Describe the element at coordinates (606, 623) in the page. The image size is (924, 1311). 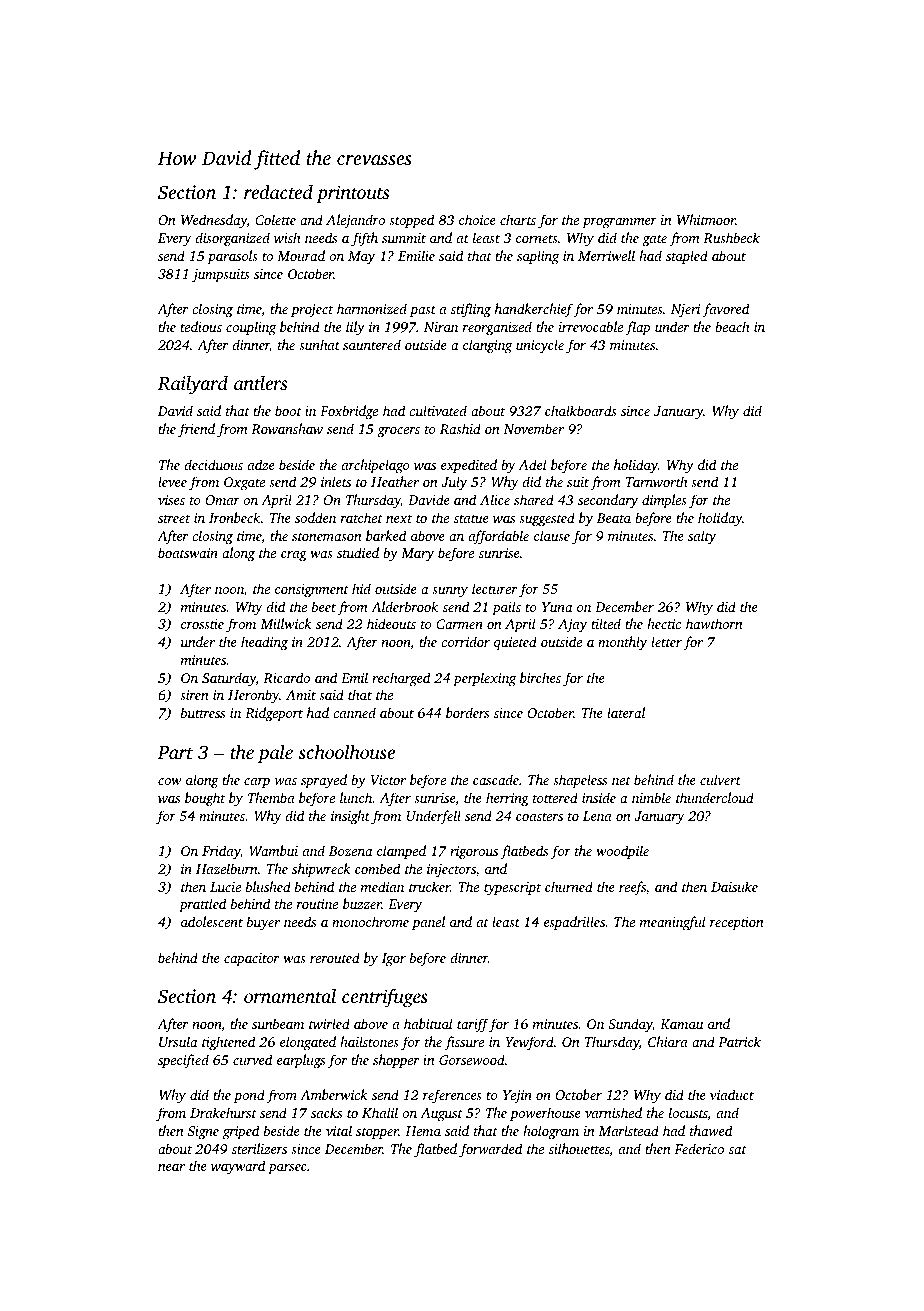
I see `tilted` at that location.
